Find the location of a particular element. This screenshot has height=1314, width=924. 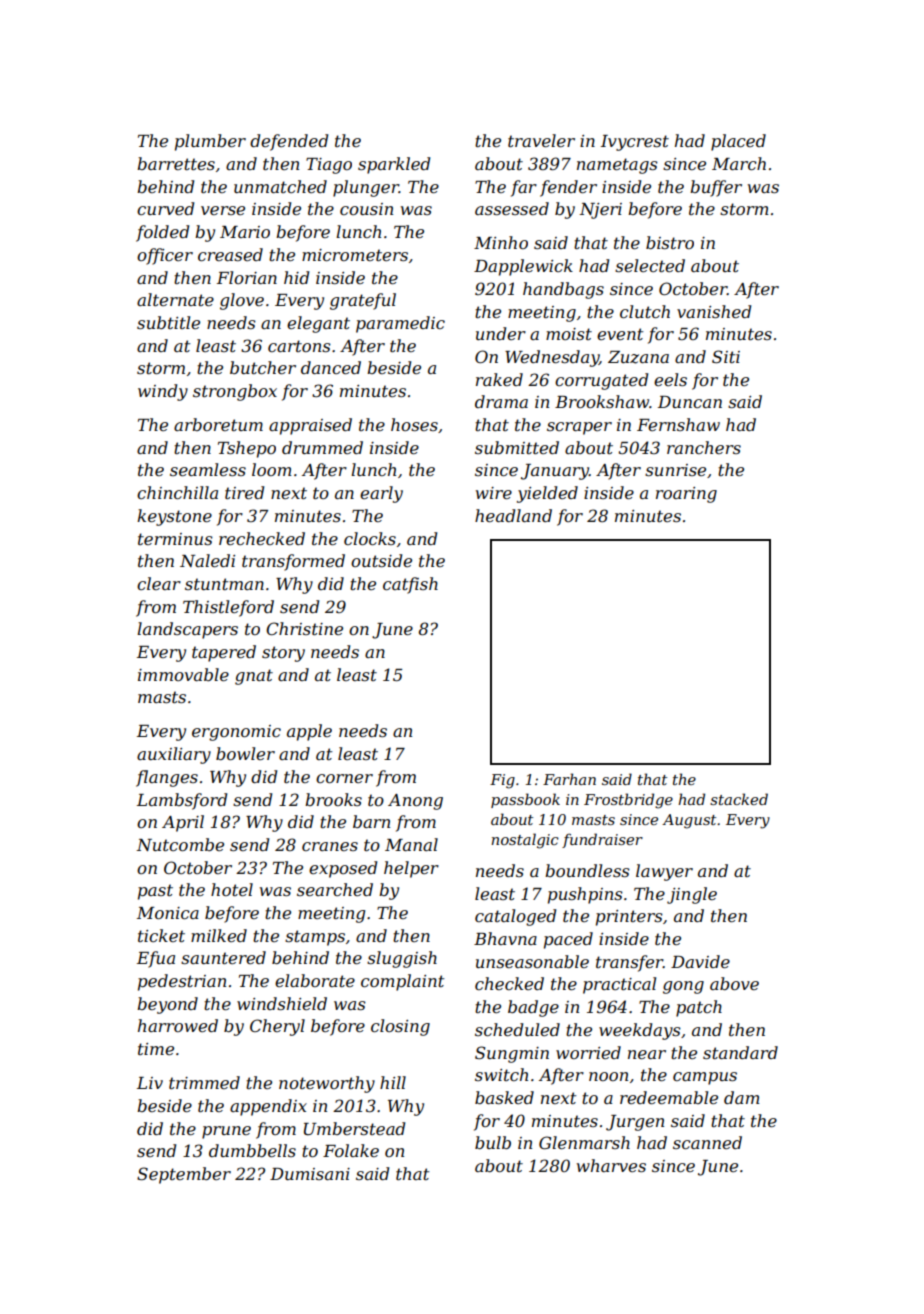

Siti is located at coordinates (726, 356).
